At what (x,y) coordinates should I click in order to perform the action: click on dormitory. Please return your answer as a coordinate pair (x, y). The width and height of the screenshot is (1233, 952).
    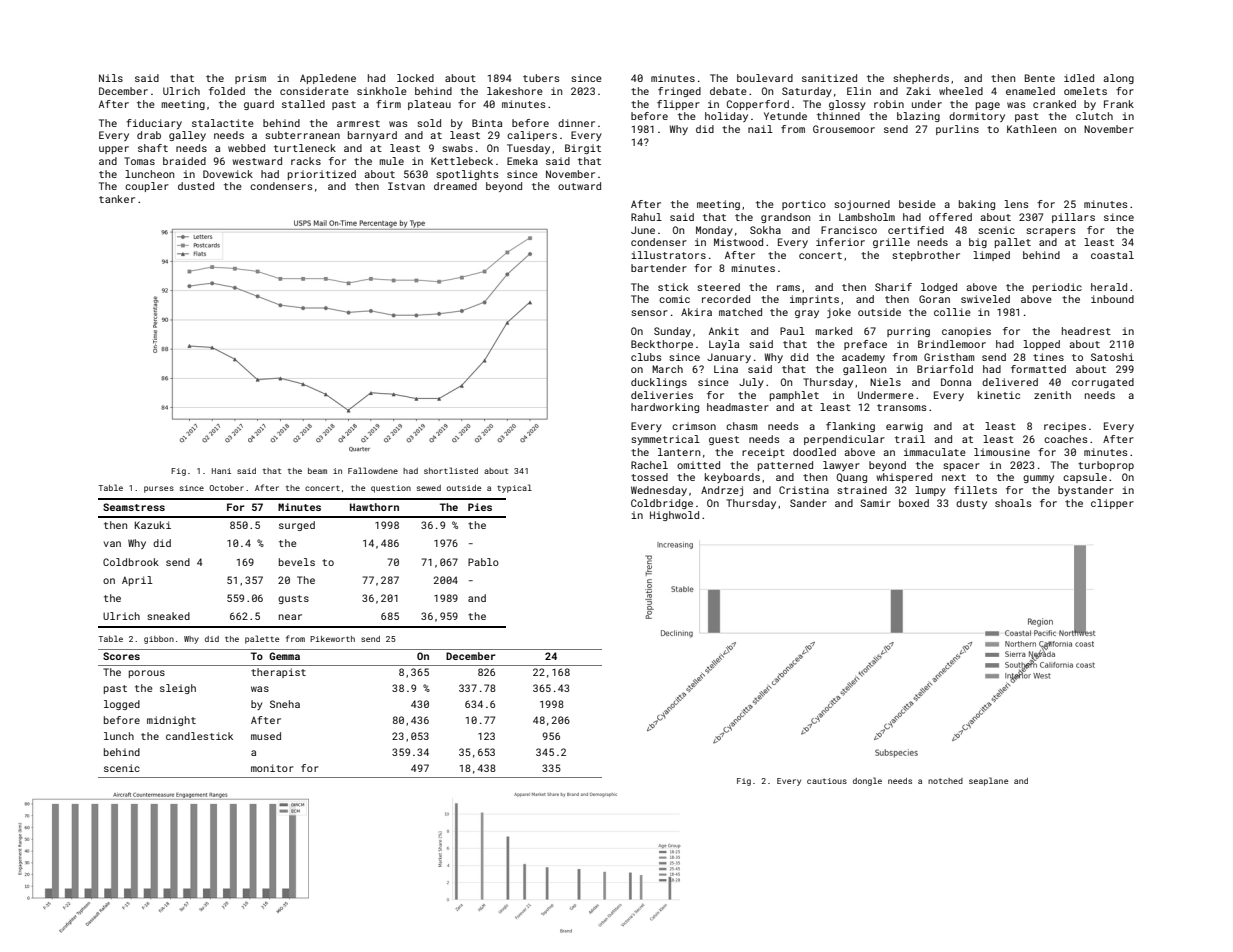
    Looking at the image, I should click on (977, 117).
